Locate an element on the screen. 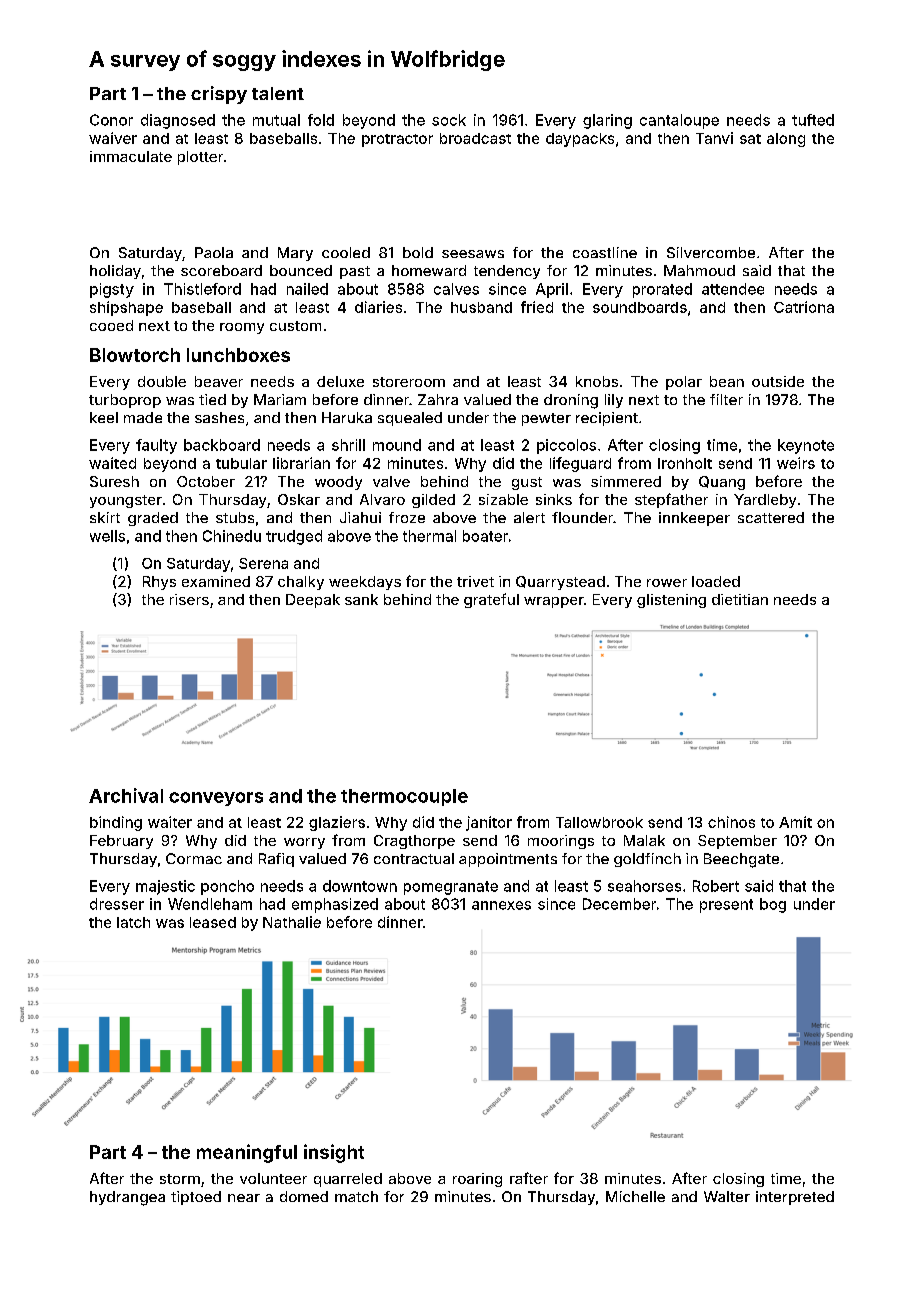 Image resolution: width=924 pixels, height=1308 pixels. thermocouple is located at coordinates (404, 797).
